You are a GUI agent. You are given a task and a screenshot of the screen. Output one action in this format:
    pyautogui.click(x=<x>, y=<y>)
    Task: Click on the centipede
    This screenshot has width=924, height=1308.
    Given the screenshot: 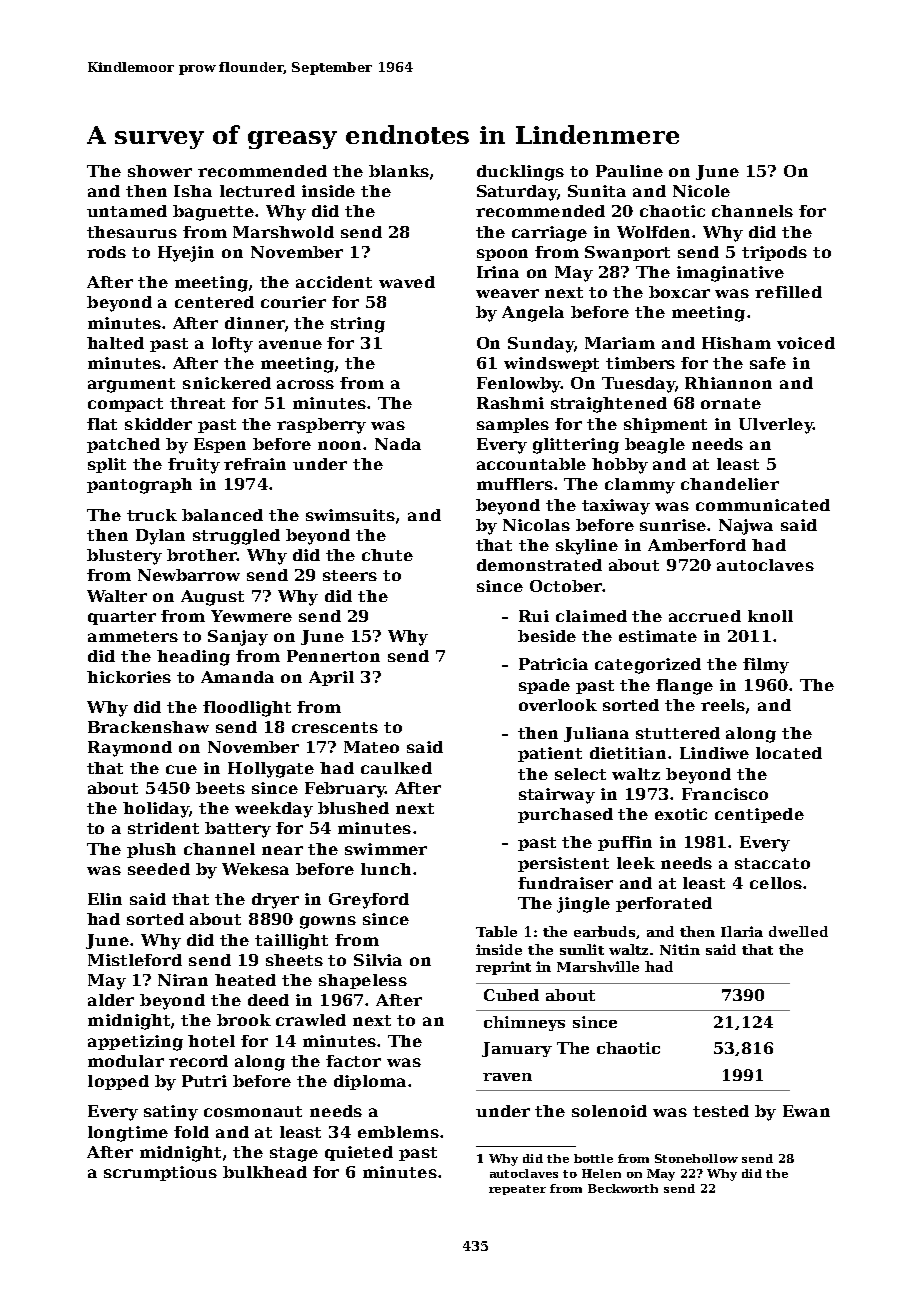 What is the action you would take?
    pyautogui.click(x=759, y=815)
